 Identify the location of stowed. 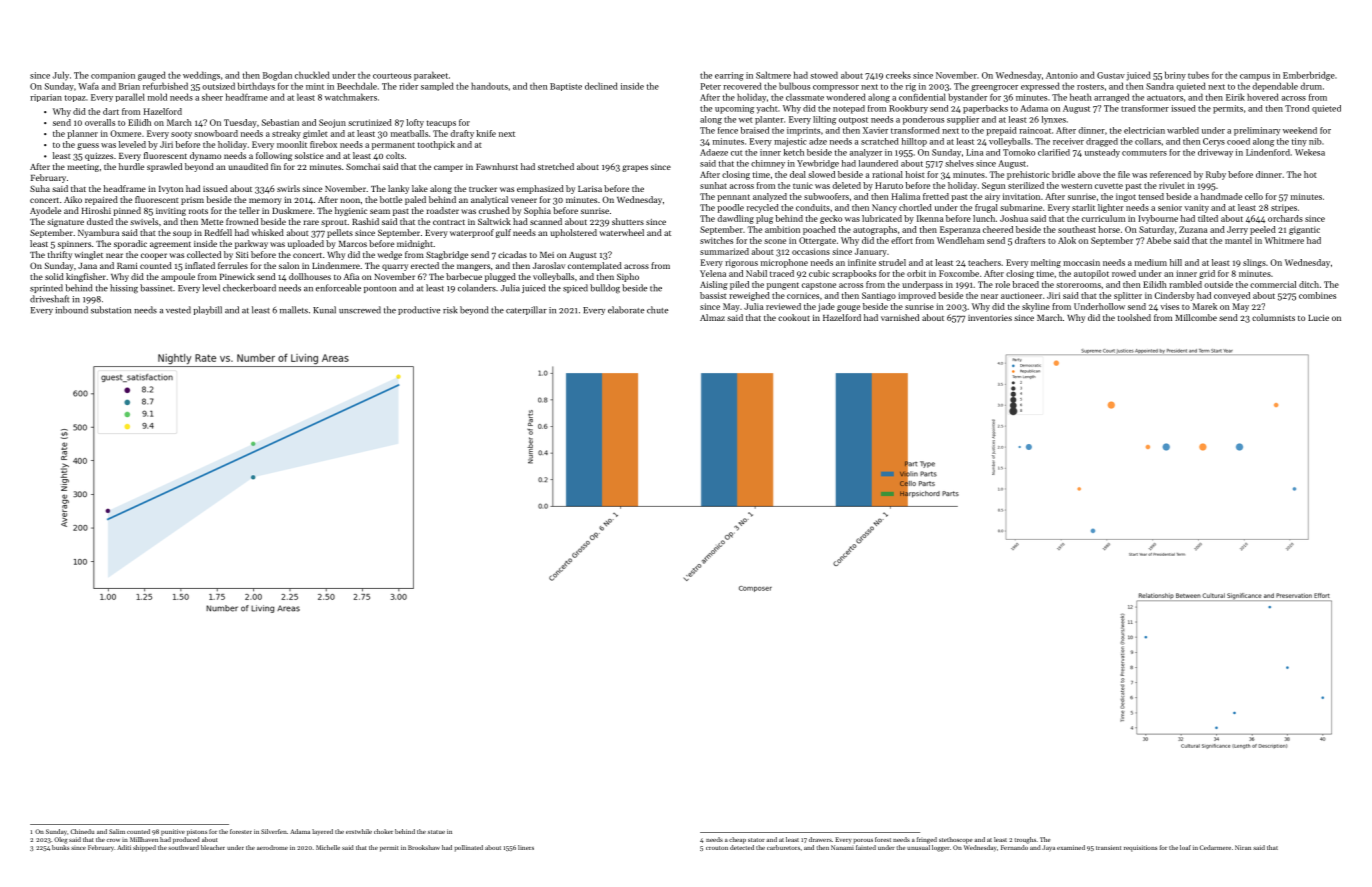
(824, 75).
